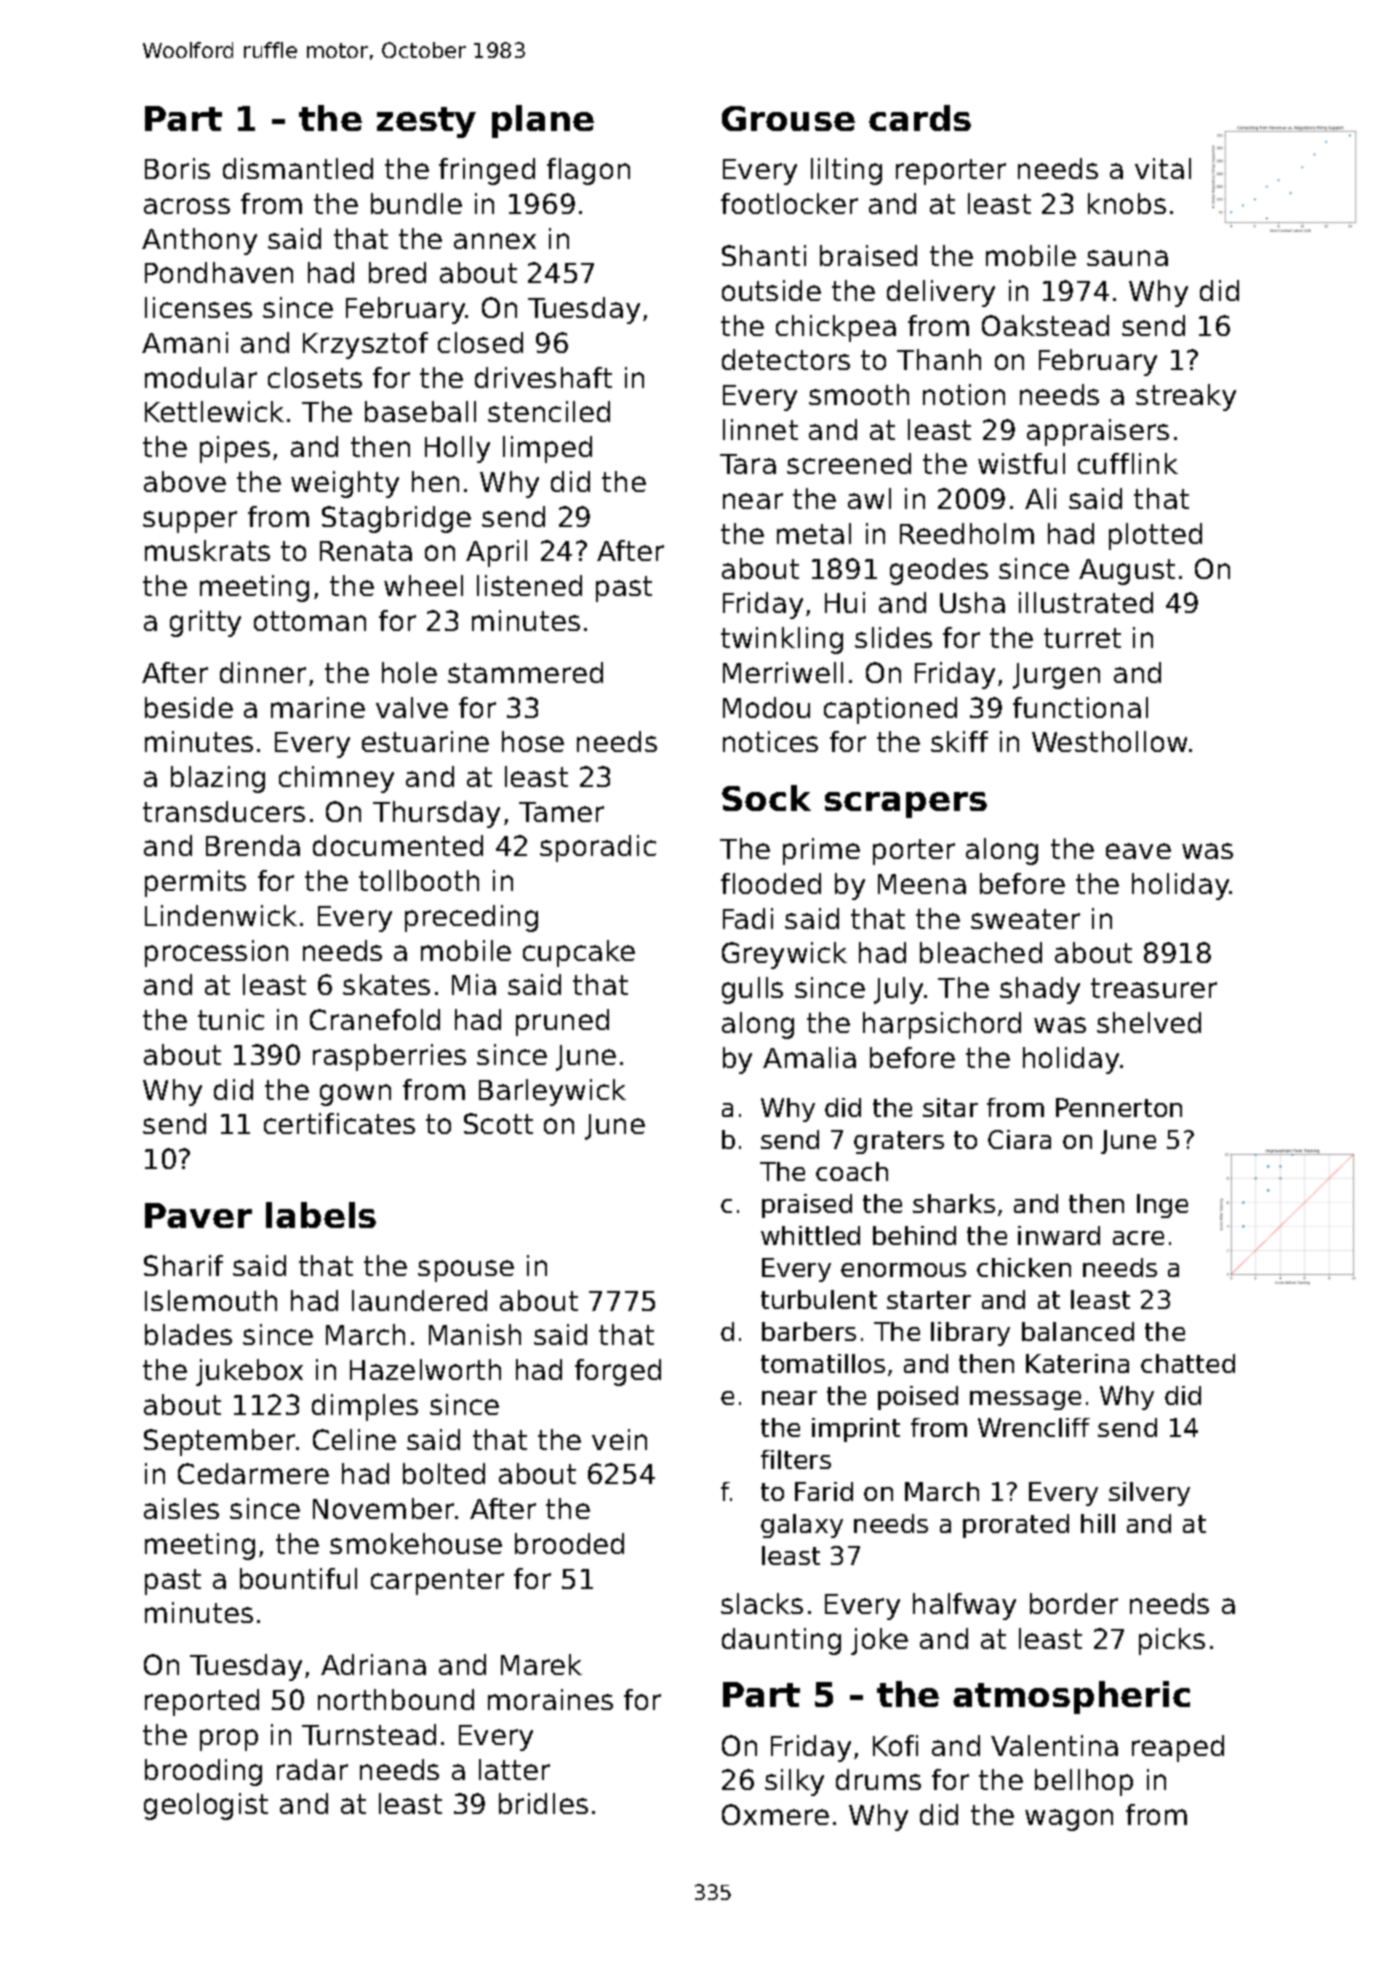 The image size is (1386, 1969). Describe the element at coordinates (1127, 258) in the screenshot. I see `sauna` at that location.
